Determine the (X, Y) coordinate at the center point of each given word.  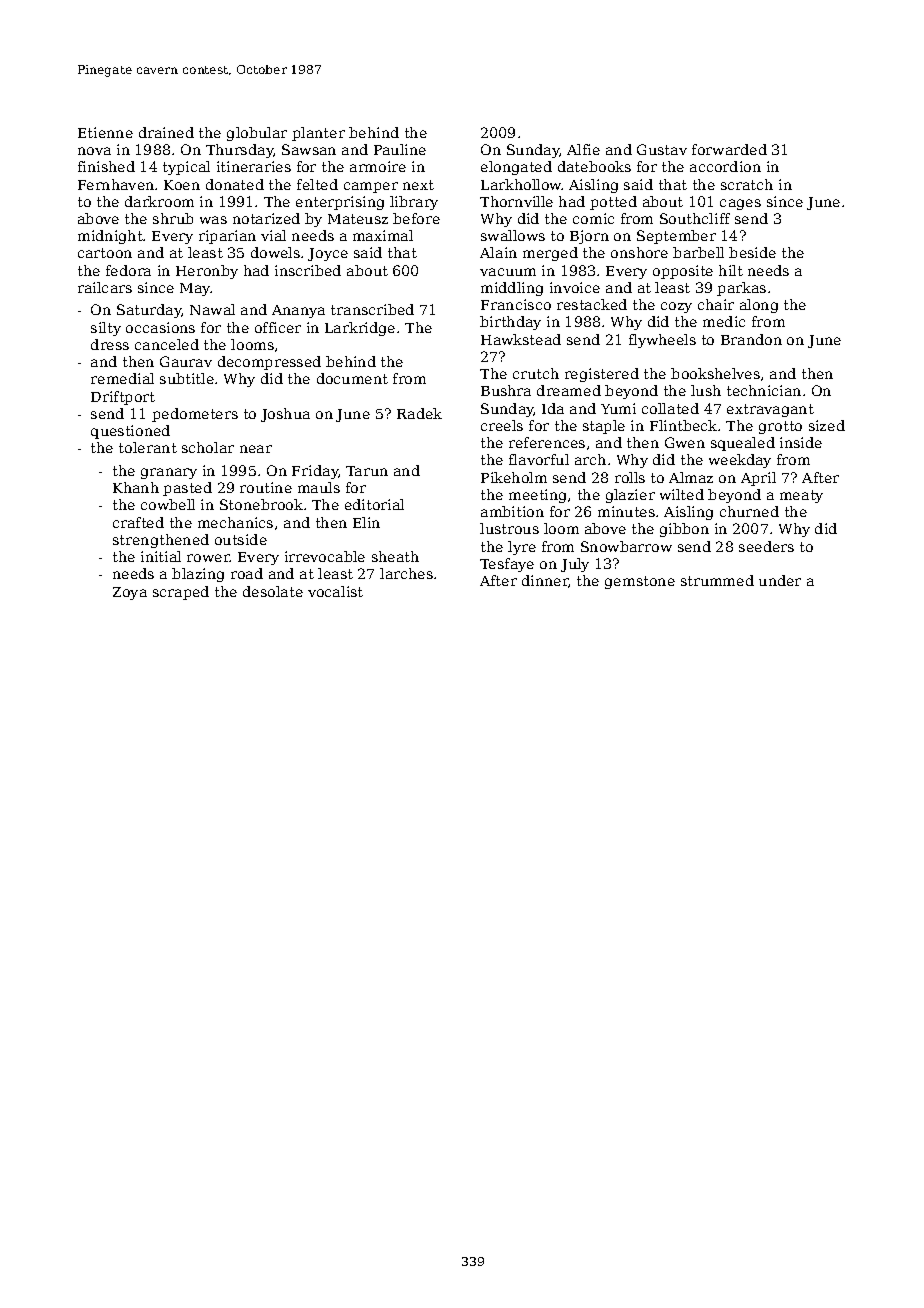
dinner (545, 581)
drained (166, 132)
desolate (273, 591)
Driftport (123, 398)
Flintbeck (683, 425)
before (416, 218)
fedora (128, 270)
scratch (747, 184)
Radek (419, 413)
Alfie (583, 149)
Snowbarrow (626, 546)
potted (613, 203)
